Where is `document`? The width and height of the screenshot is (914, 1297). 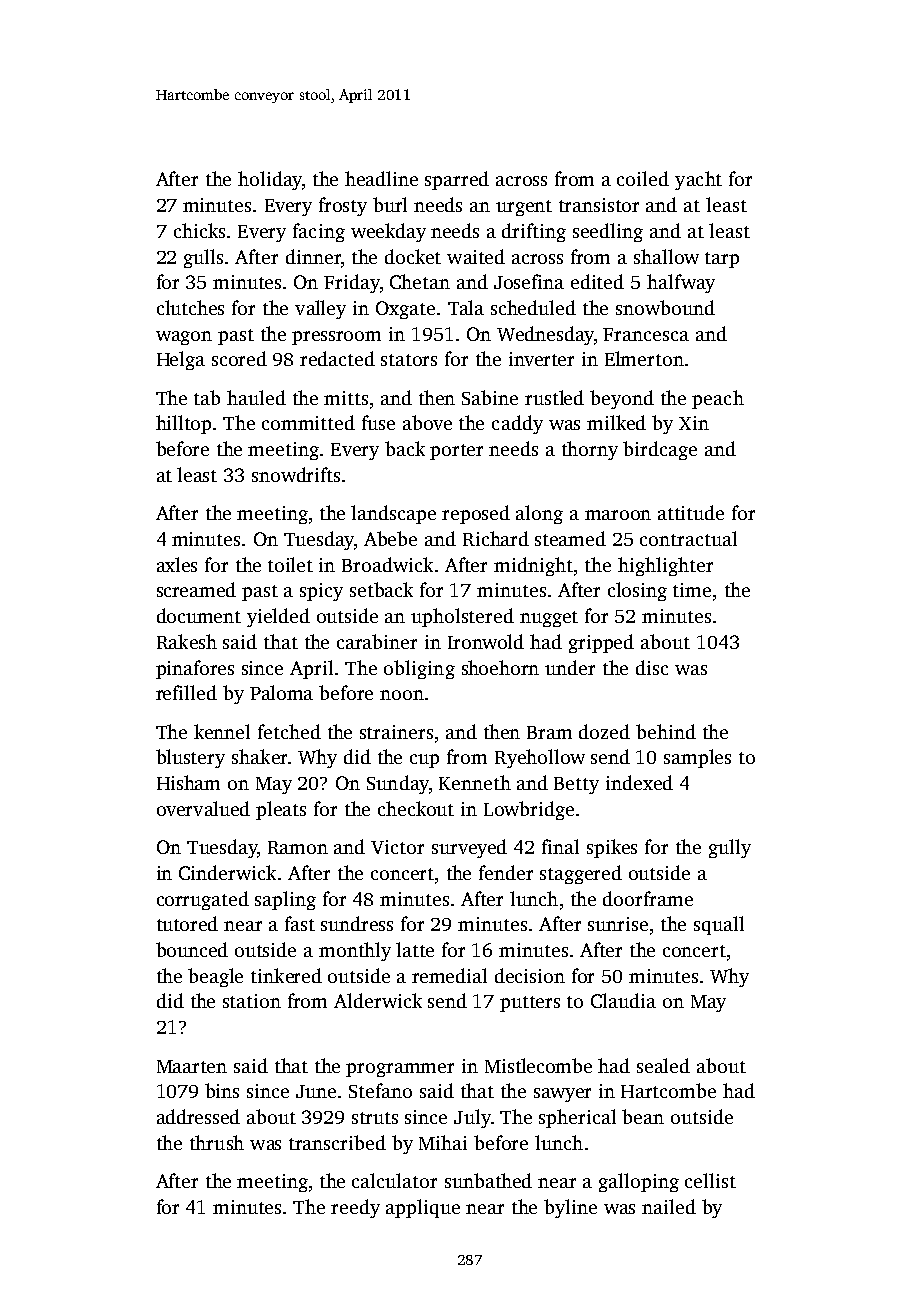 document is located at coordinates (199, 615).
